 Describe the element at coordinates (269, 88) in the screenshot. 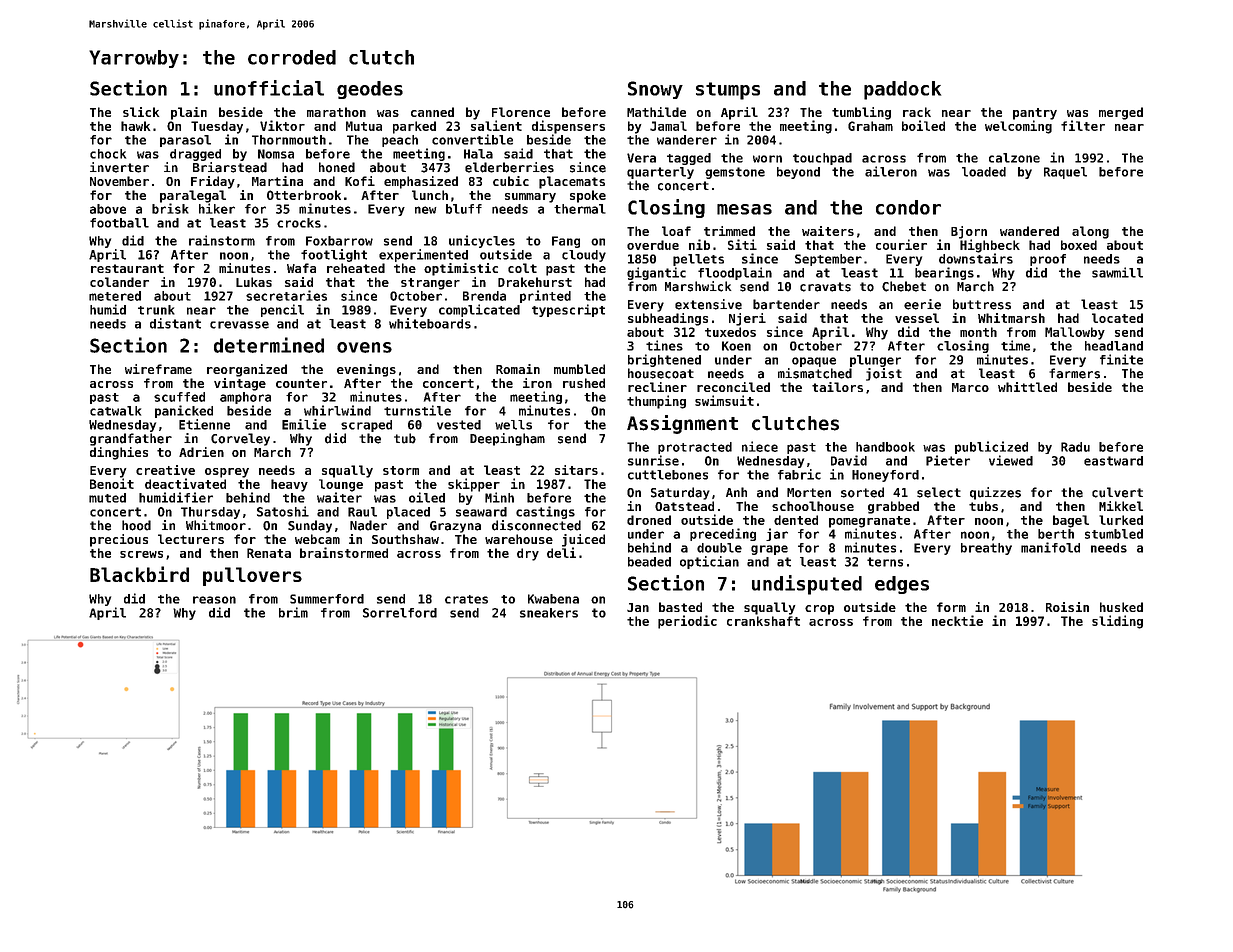

I see `unofficial` at that location.
